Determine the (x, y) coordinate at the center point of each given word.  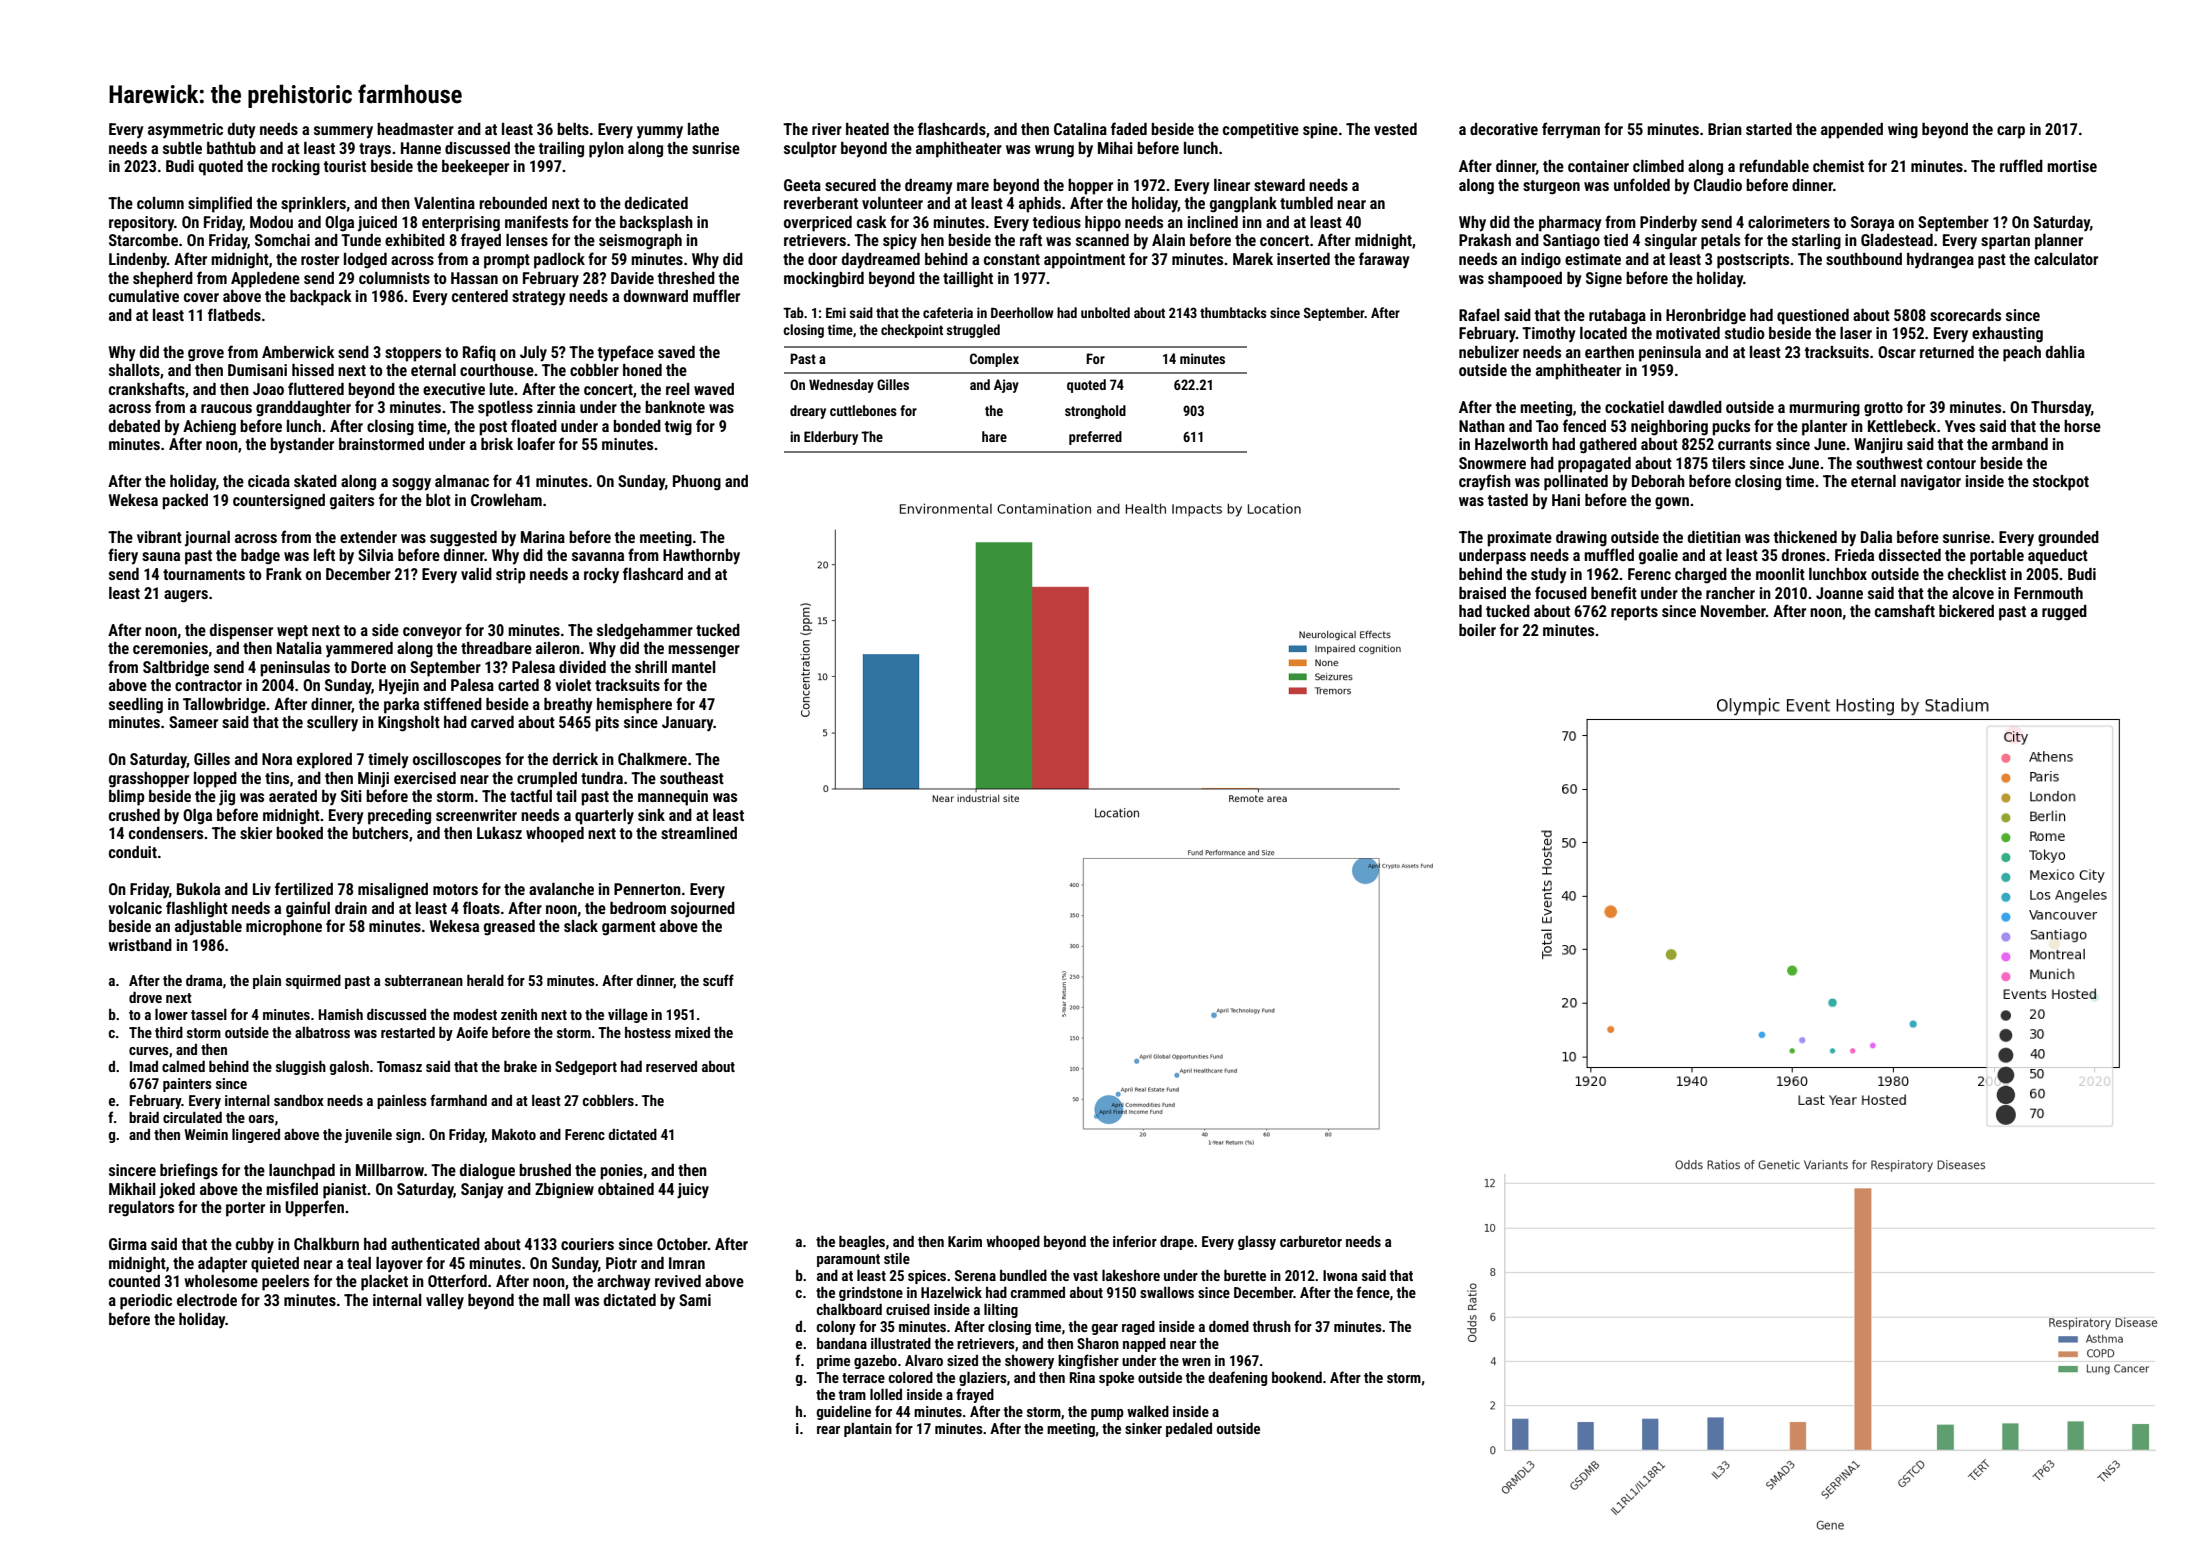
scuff (718, 980)
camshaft (1905, 610)
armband (2020, 444)
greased (509, 928)
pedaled (1189, 1430)
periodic (146, 1302)
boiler (1477, 630)
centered (480, 296)
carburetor (1311, 1241)
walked (1148, 1411)
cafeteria (948, 312)
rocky (601, 576)
